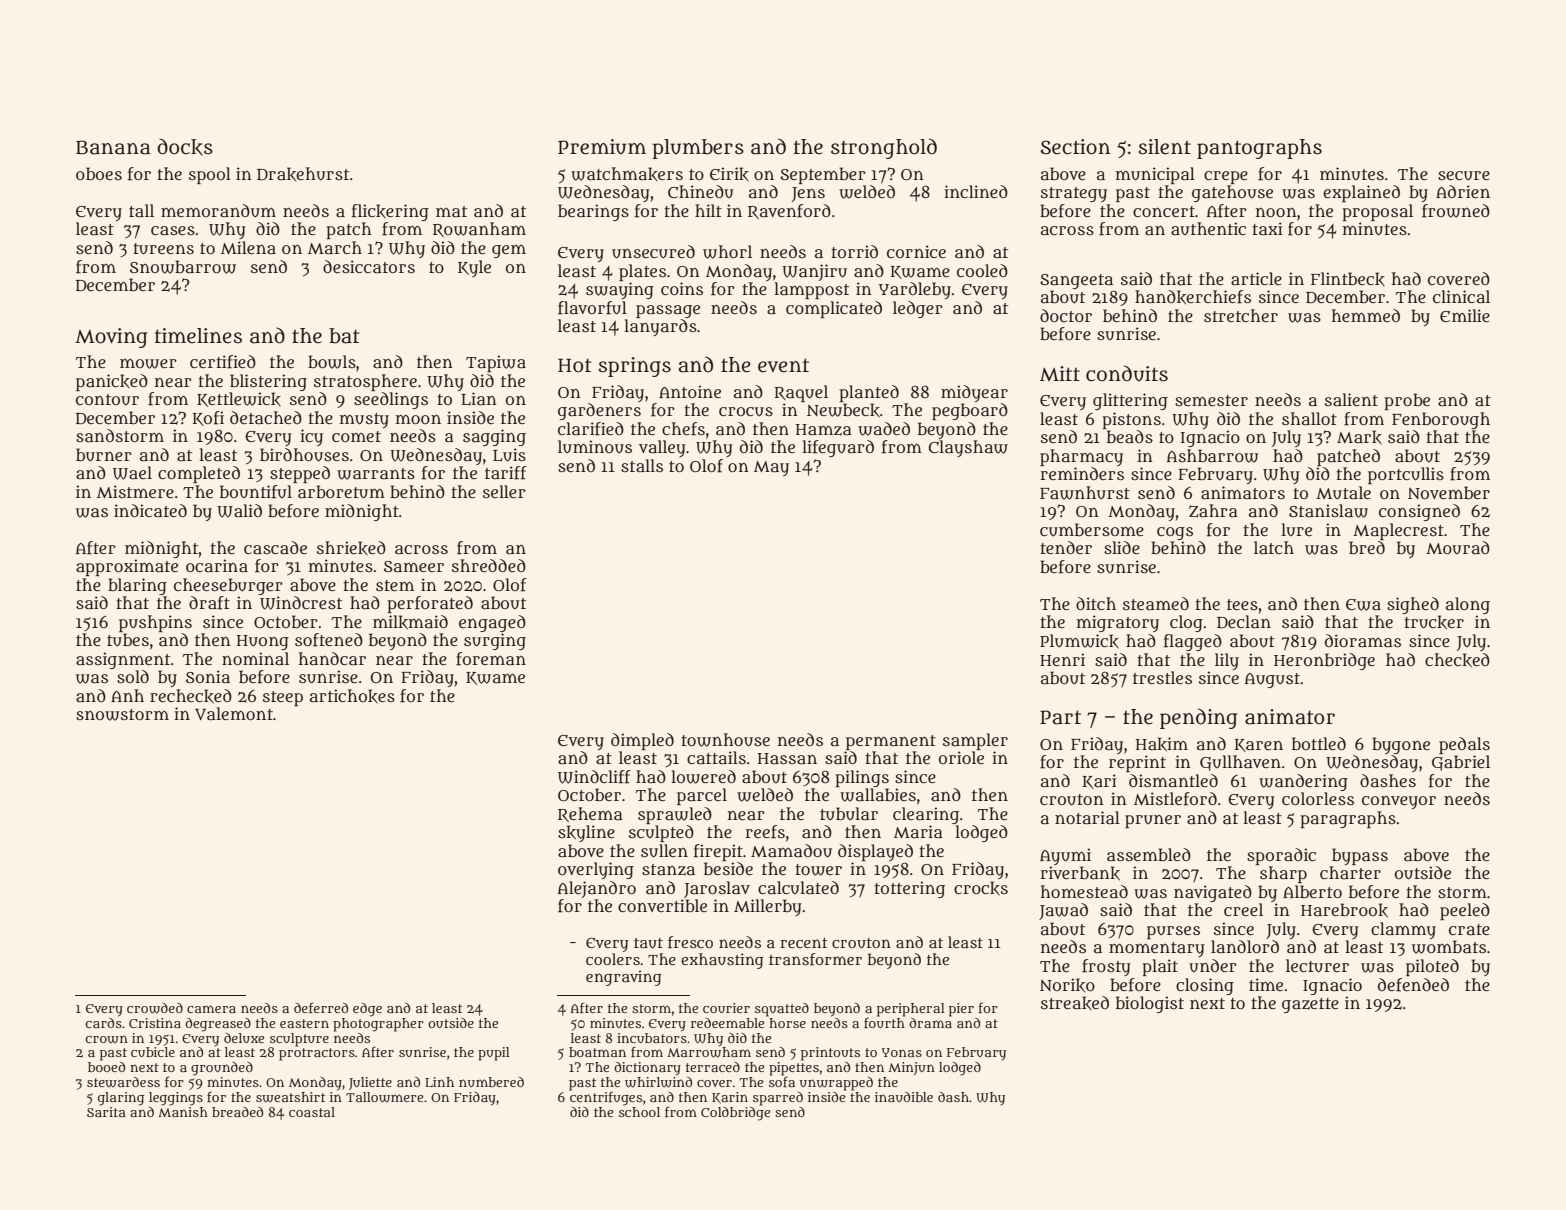  Describe the element at coordinates (491, 659) in the image. I see `foreman` at that location.
